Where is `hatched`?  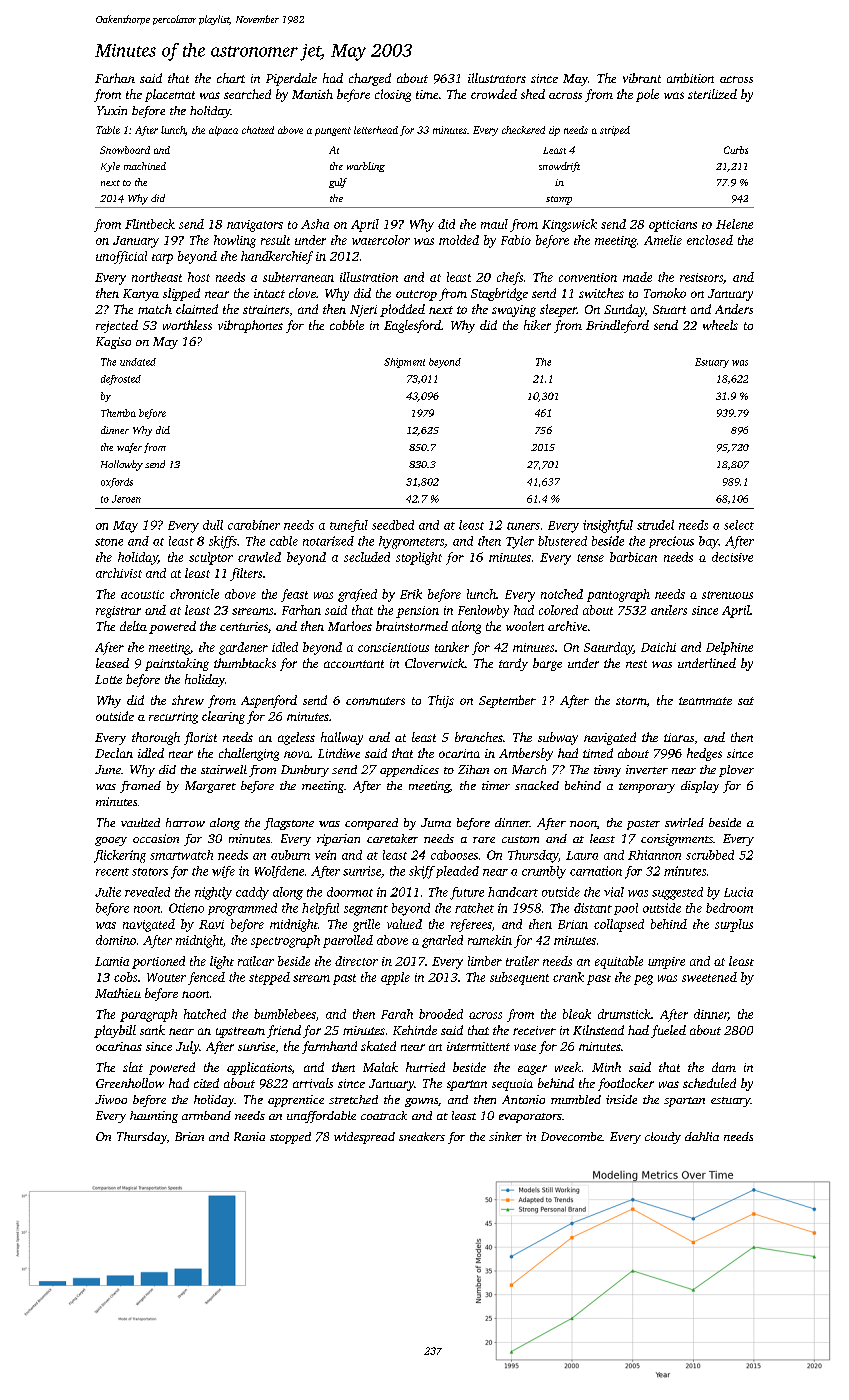 hatched is located at coordinates (205, 1014).
